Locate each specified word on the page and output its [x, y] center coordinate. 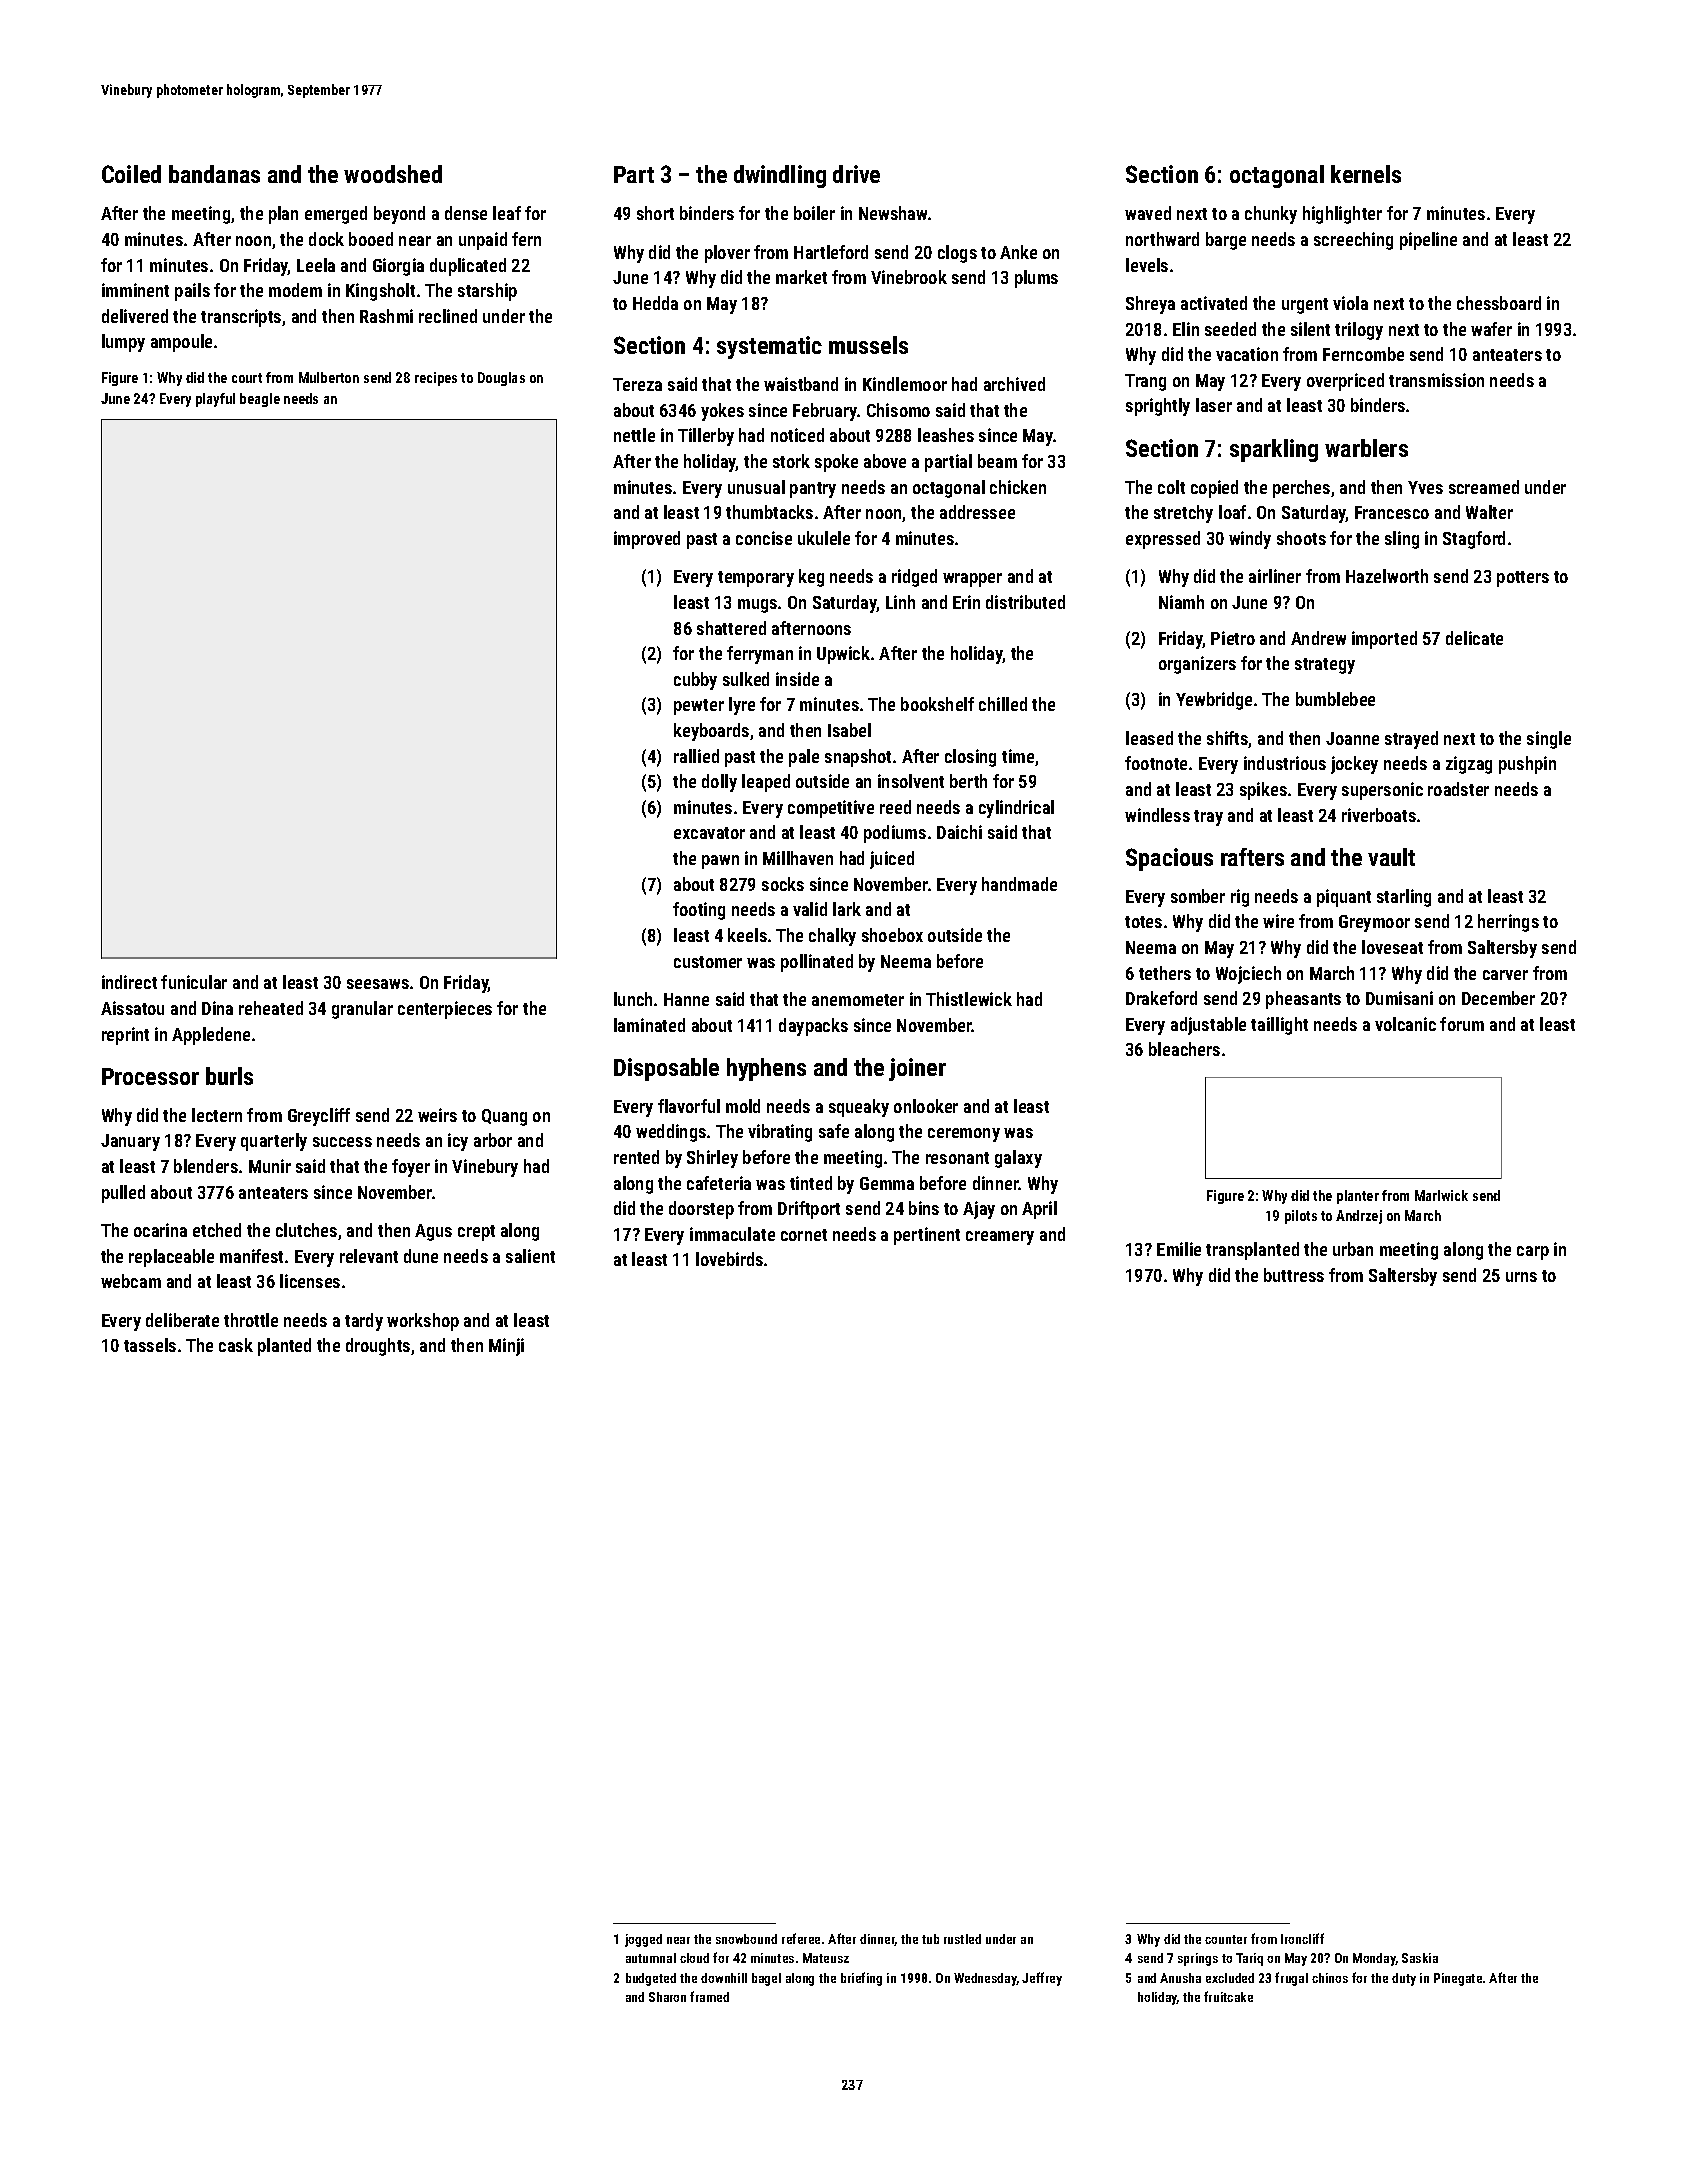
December [1498, 998]
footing [699, 911]
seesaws [378, 984]
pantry [813, 490]
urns [1521, 1277]
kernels [1366, 174]
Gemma [887, 1183]
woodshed [393, 174]
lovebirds [729, 1259]
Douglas [501, 379]
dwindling [780, 176]
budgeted [651, 1979]
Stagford [1474, 540]
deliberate [182, 1320]
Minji [506, 1347]
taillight [1279, 1026]
